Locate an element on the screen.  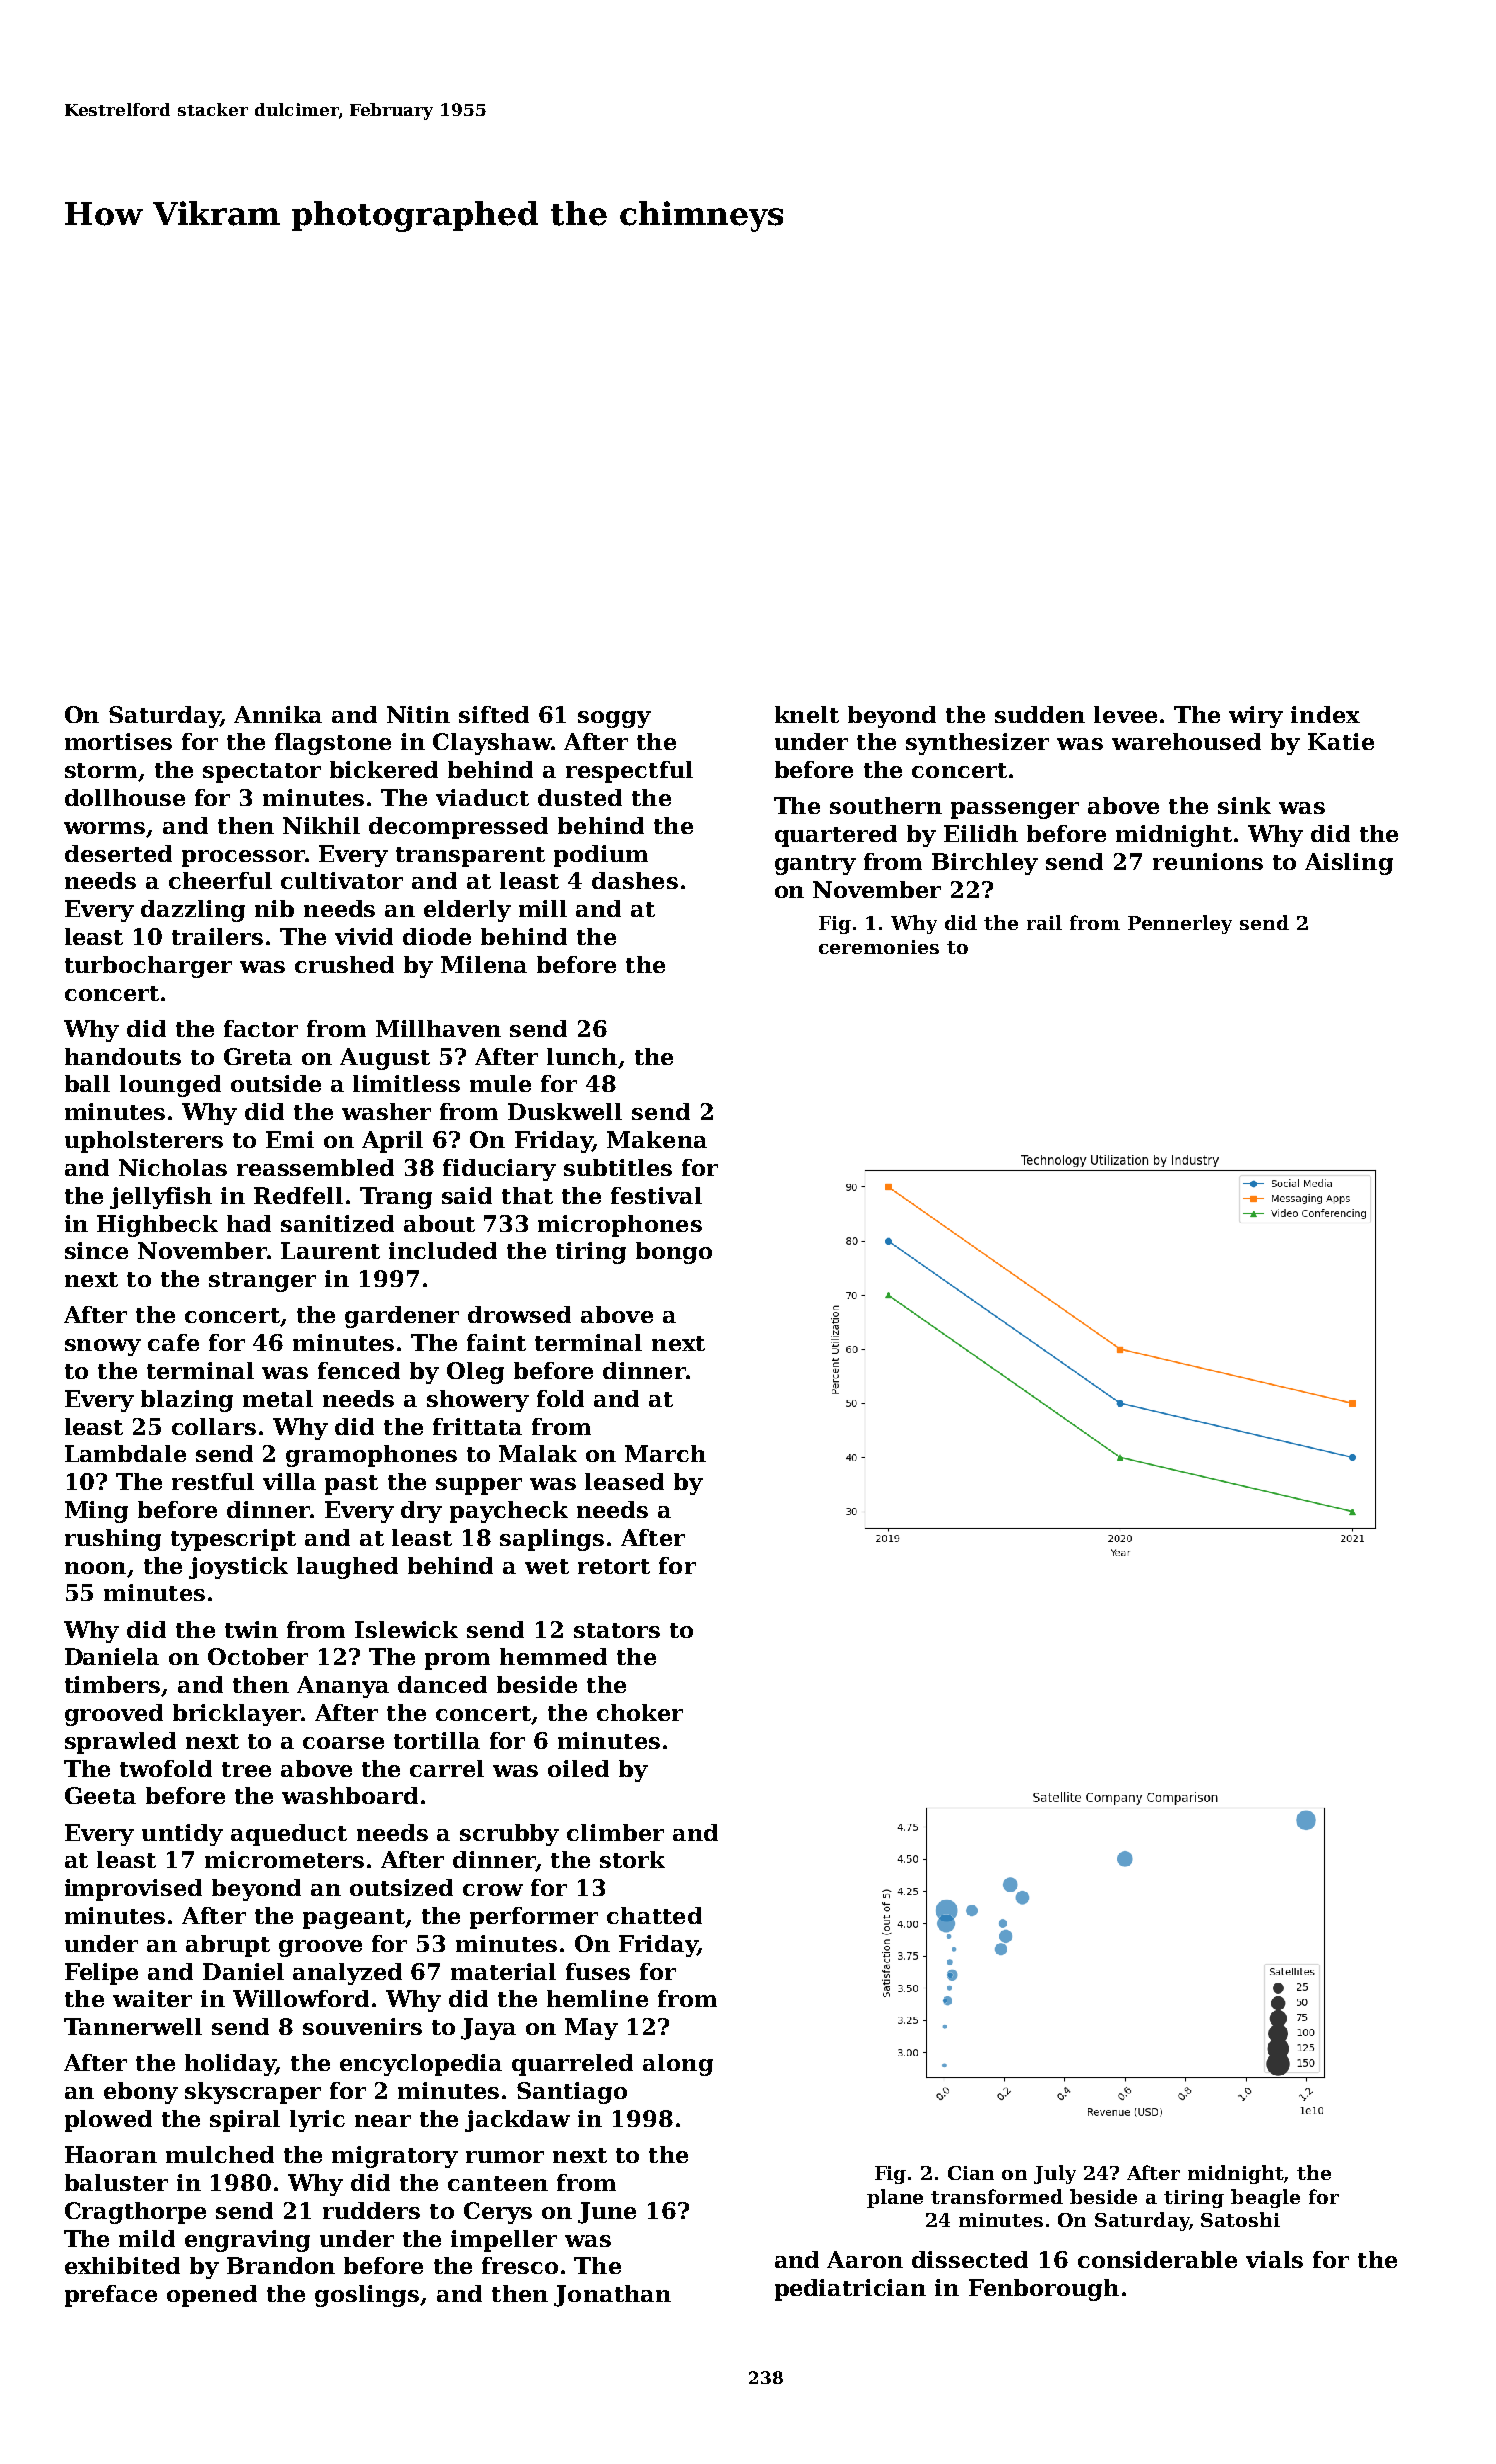
Aaron is located at coordinates (865, 2259).
